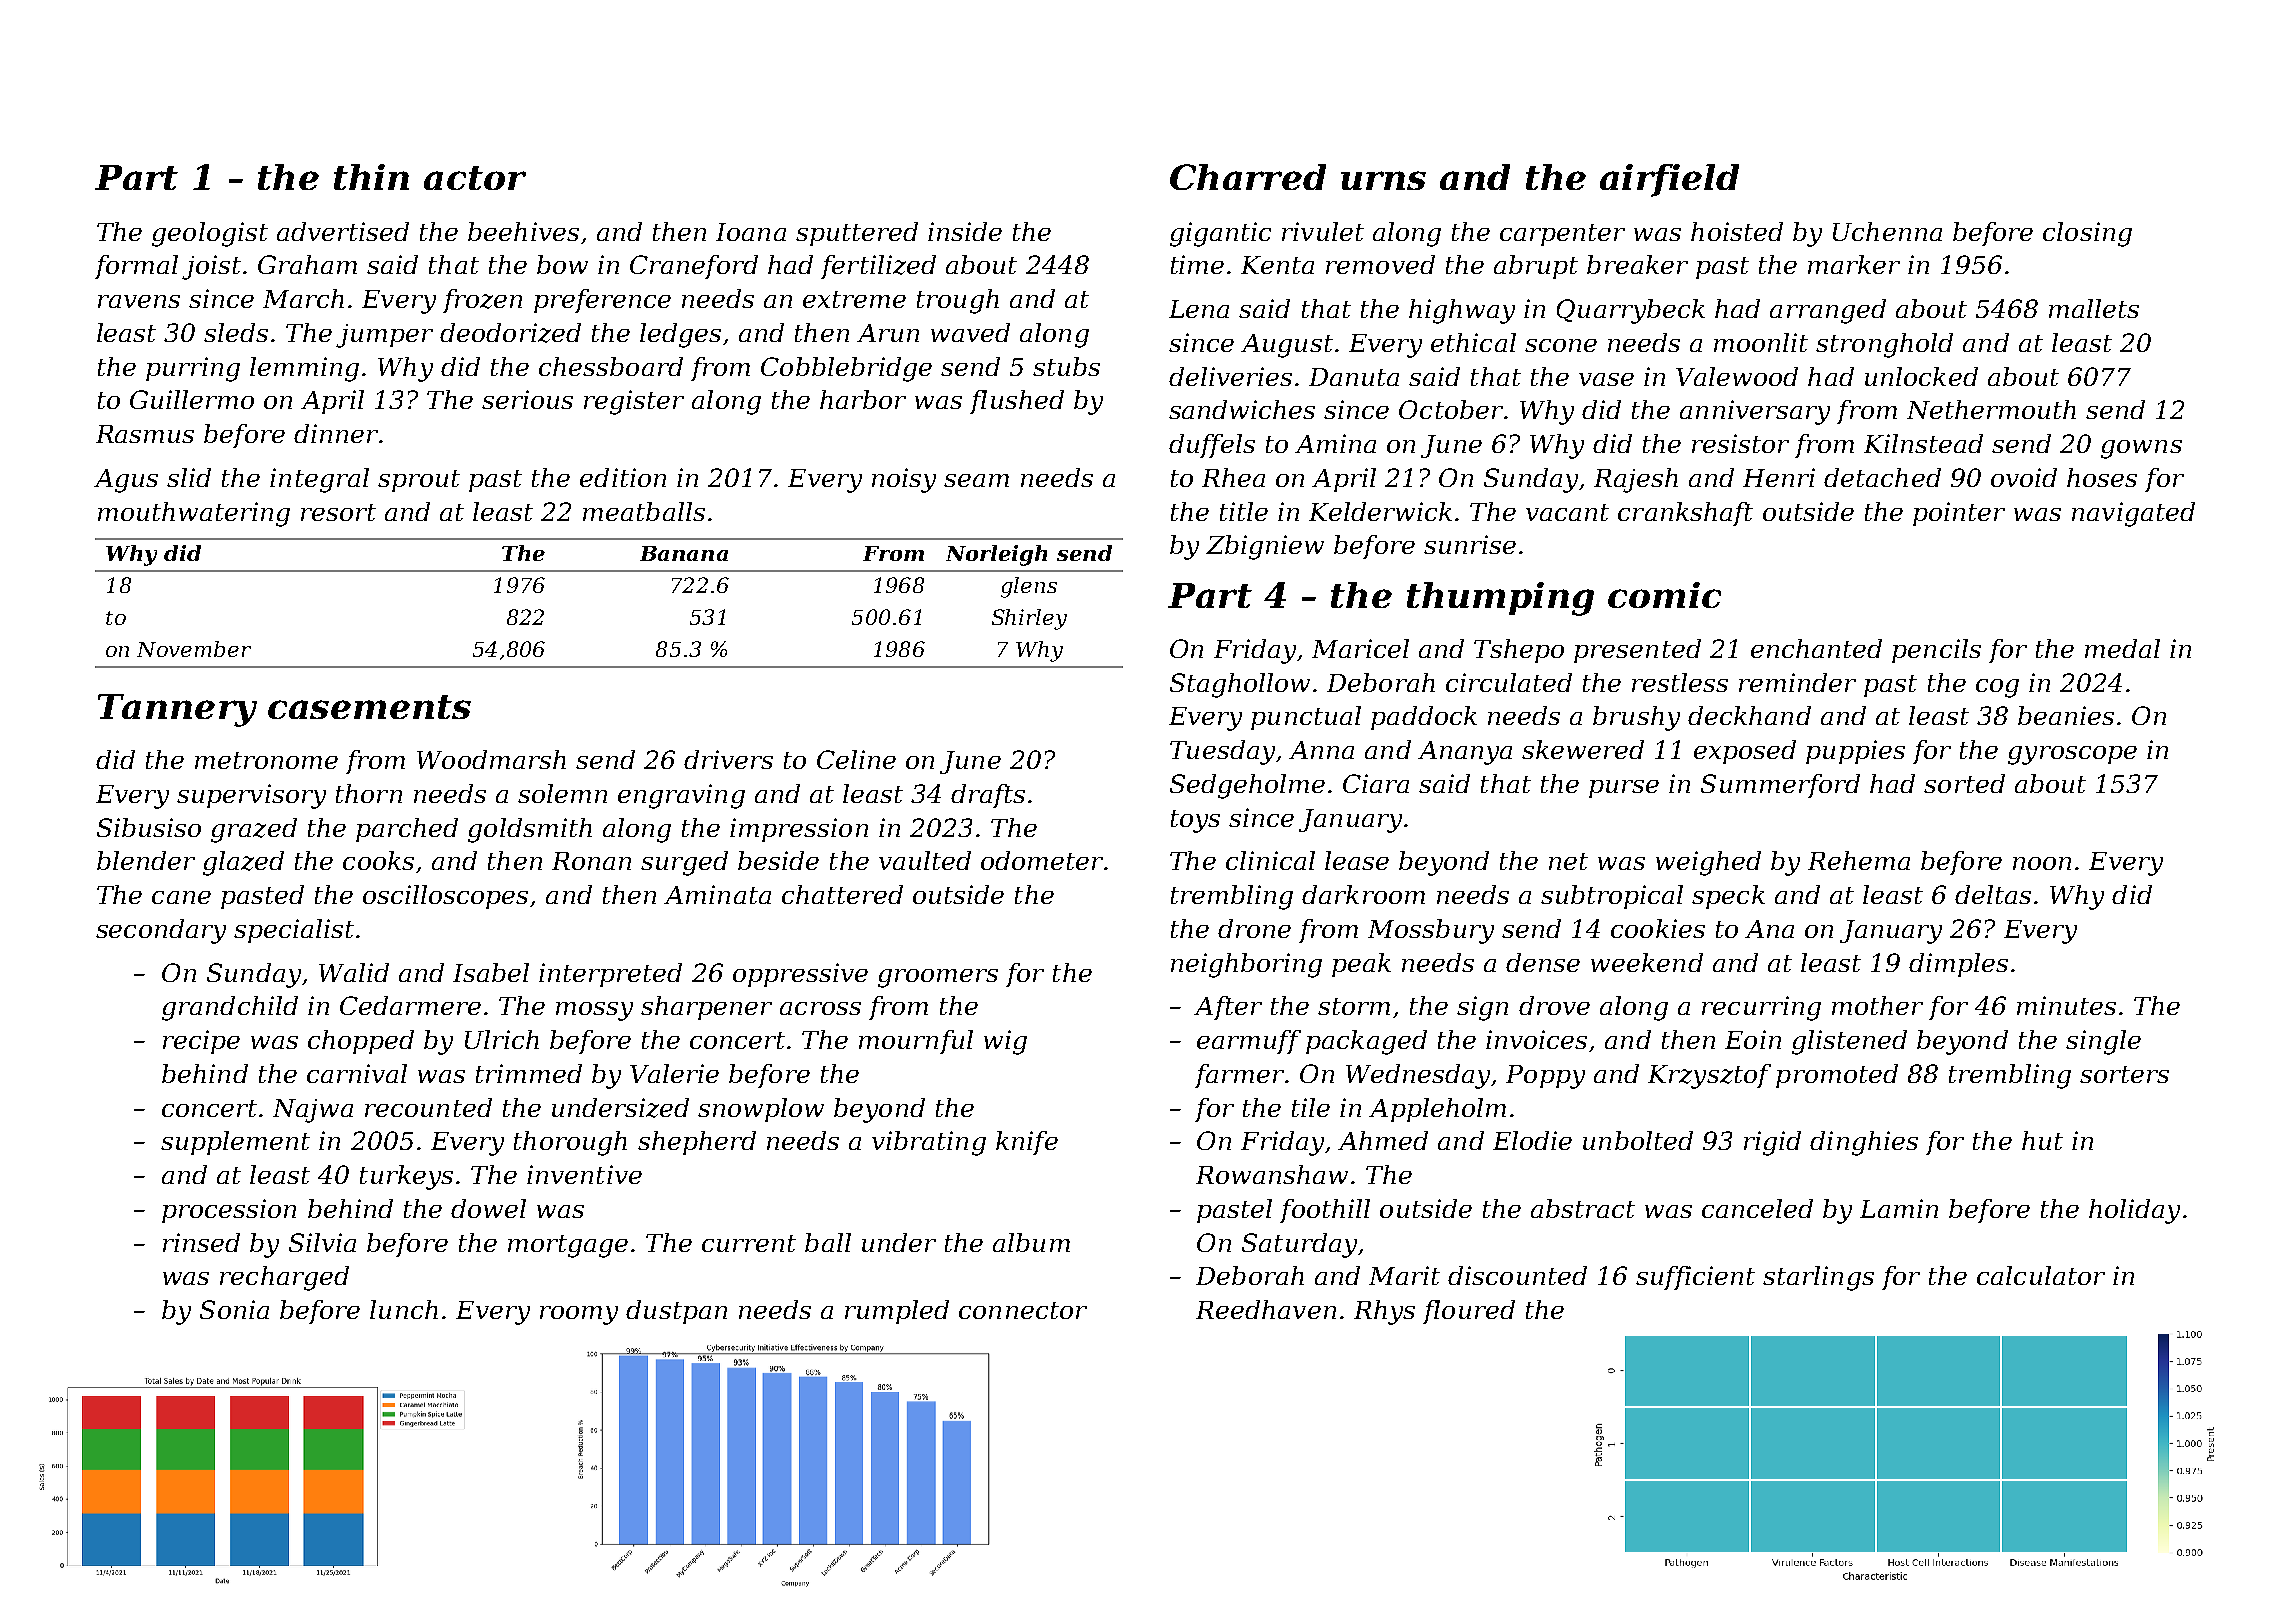 Image resolution: width=2292 pixels, height=1620 pixels. I want to click on blender, so click(146, 860).
